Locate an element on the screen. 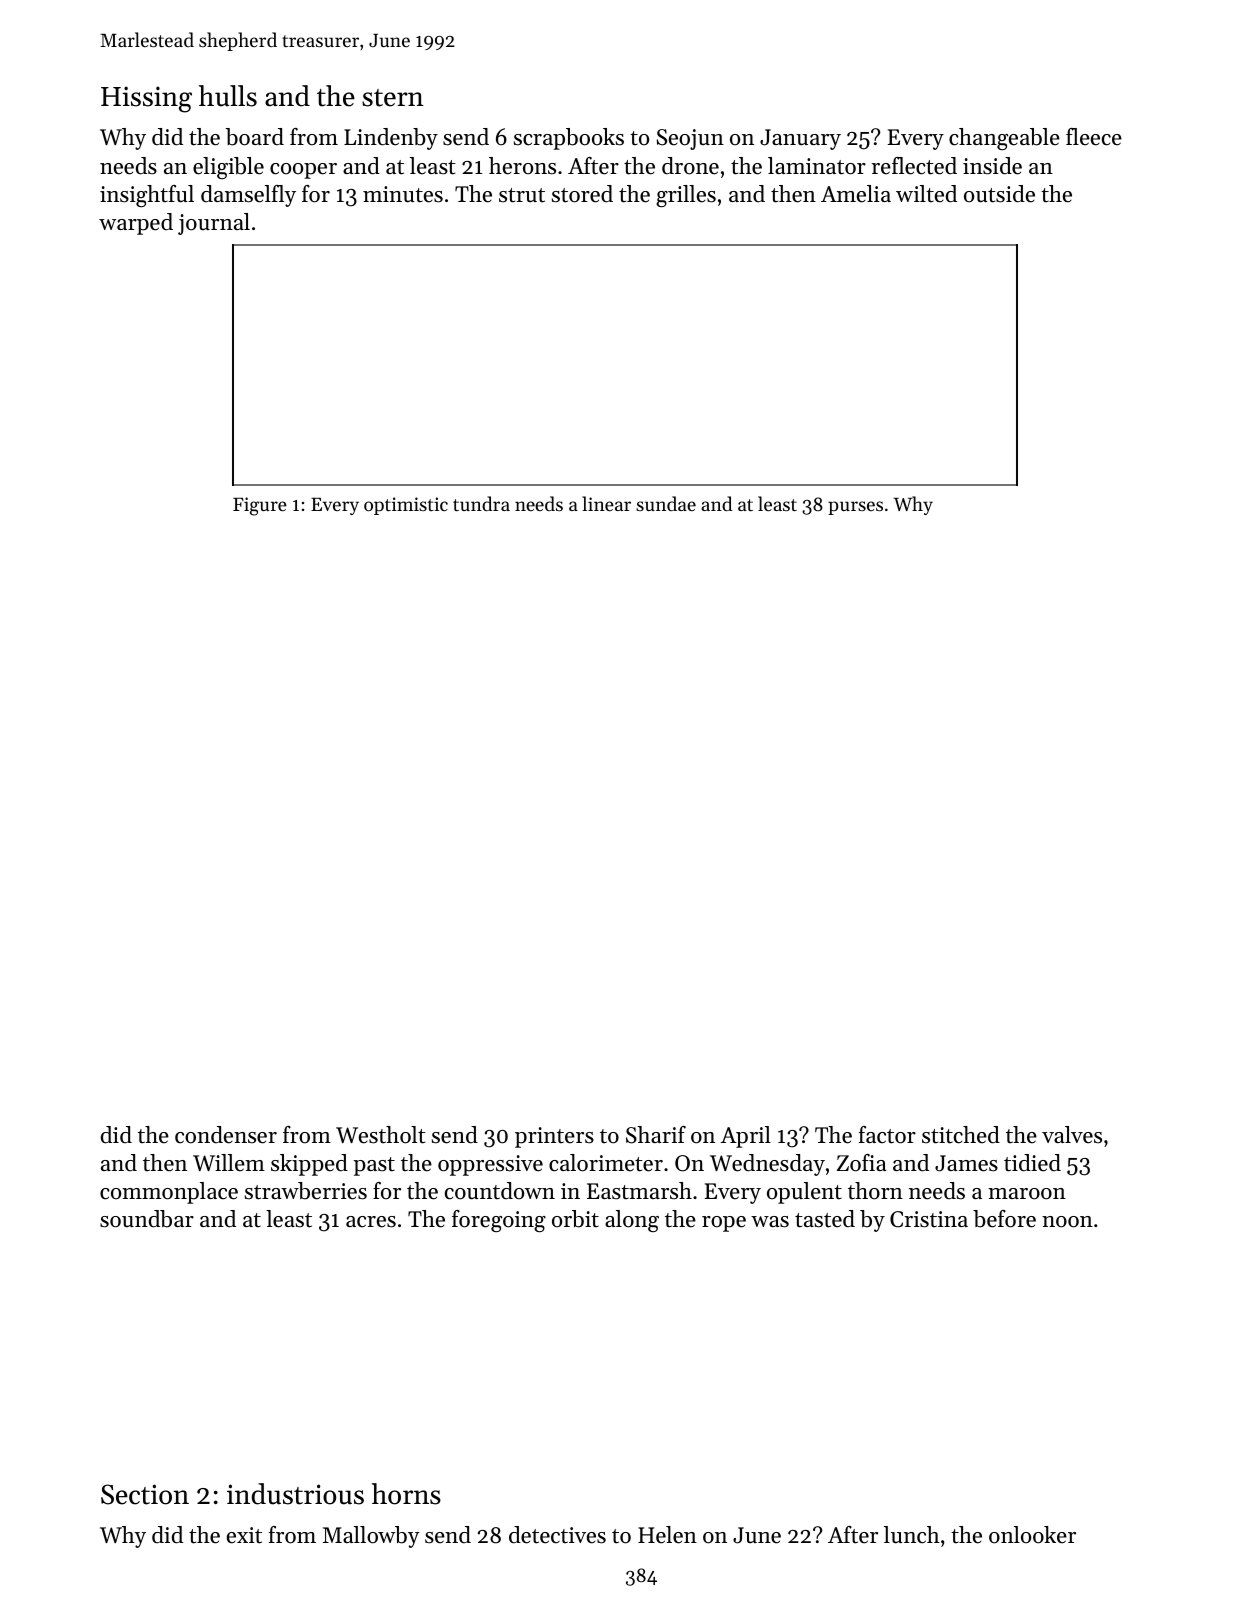  Helen is located at coordinates (667, 1535).
